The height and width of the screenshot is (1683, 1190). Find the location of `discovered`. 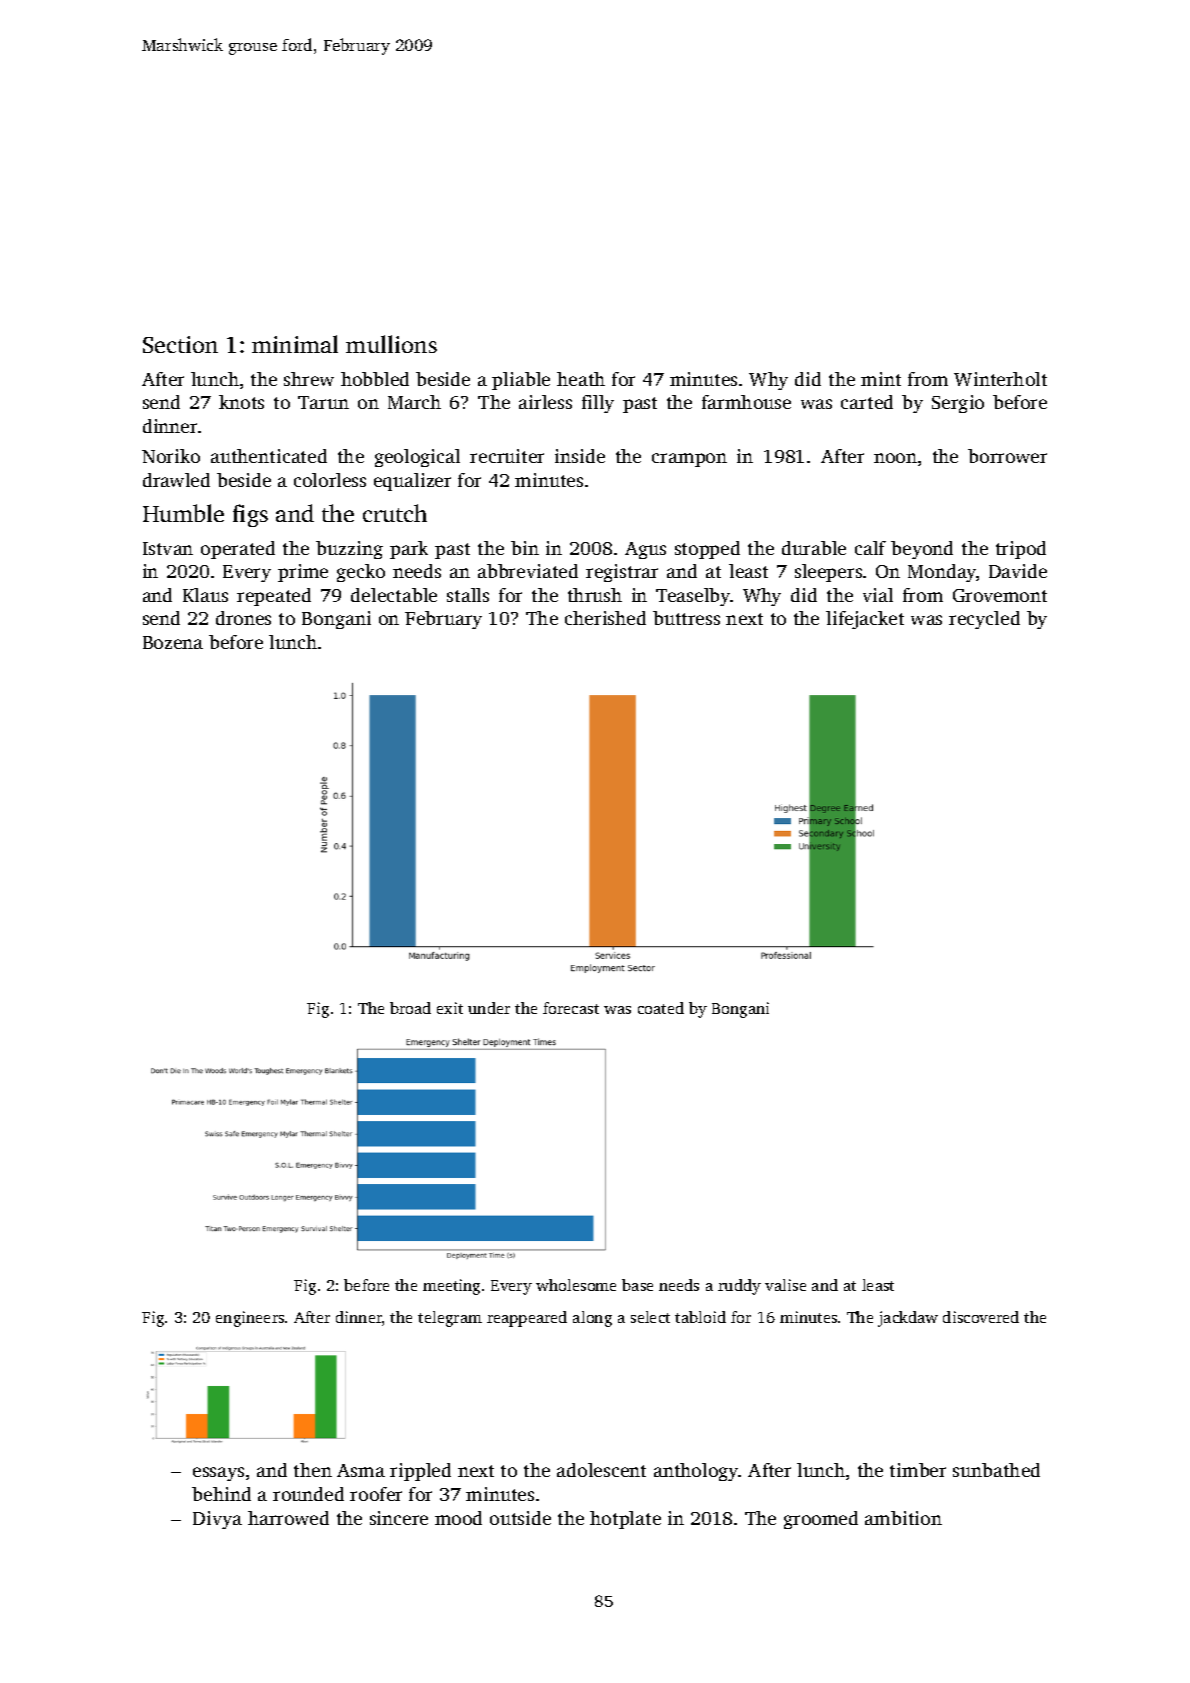

discovered is located at coordinates (981, 1317).
